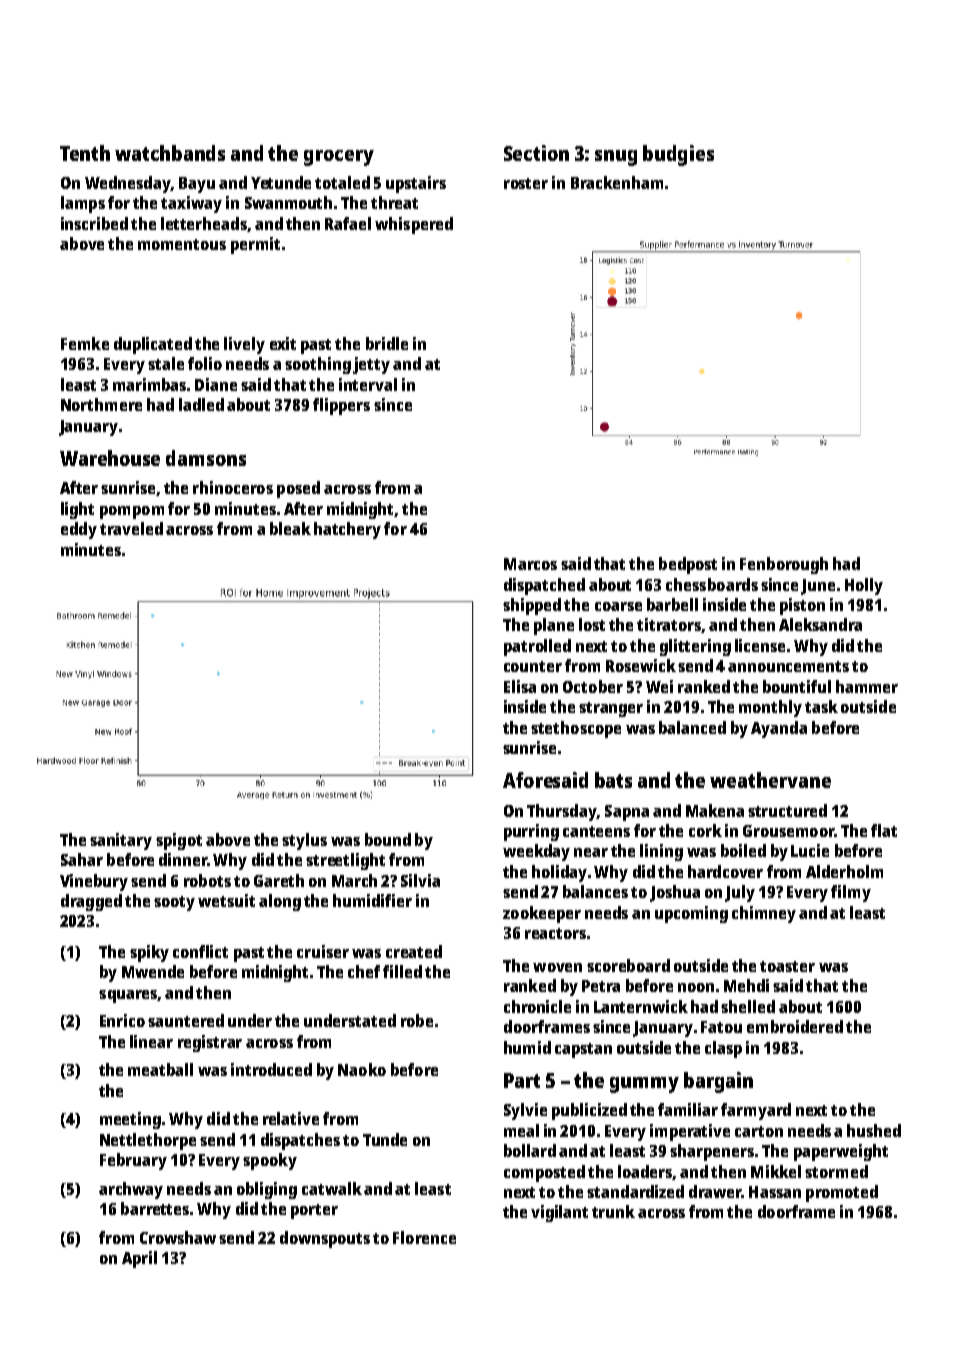  Describe the element at coordinates (842, 1193) in the image. I see `promoted` at that location.
